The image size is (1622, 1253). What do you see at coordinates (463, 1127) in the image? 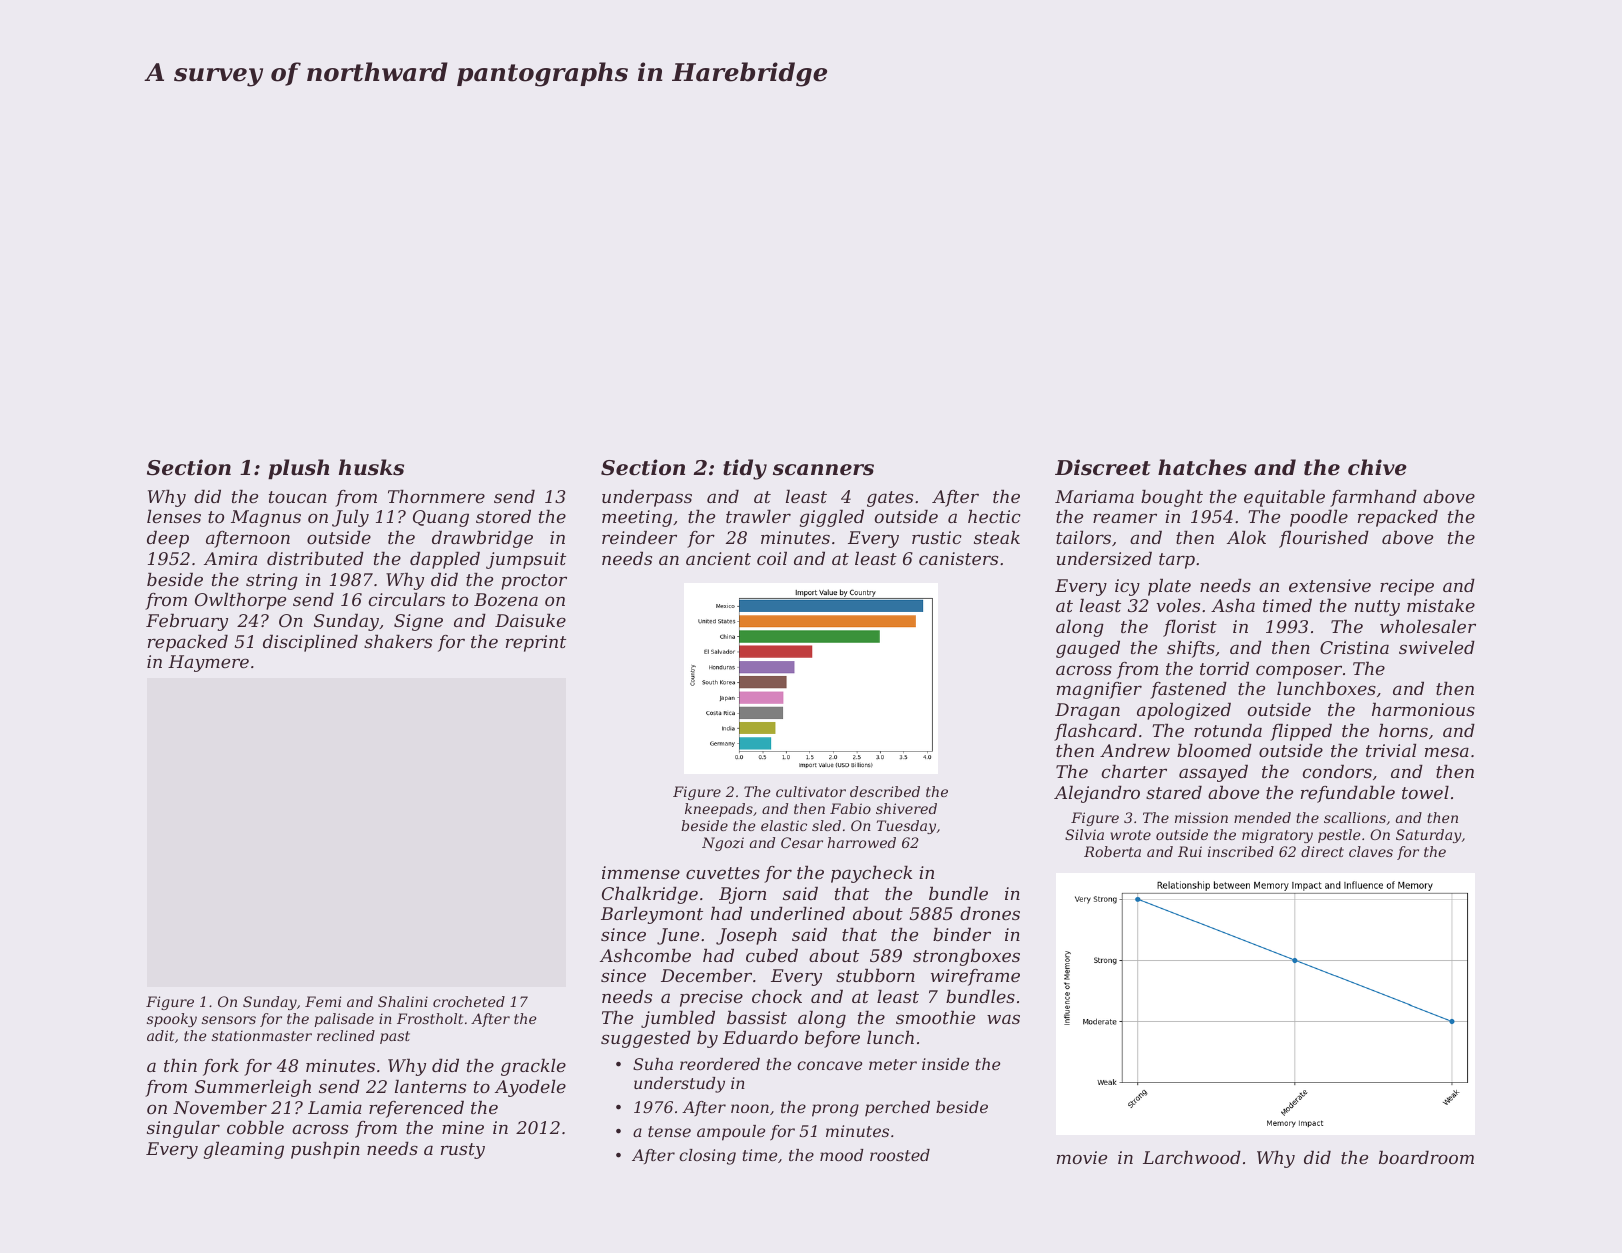
I see `mine` at bounding box center [463, 1127].
